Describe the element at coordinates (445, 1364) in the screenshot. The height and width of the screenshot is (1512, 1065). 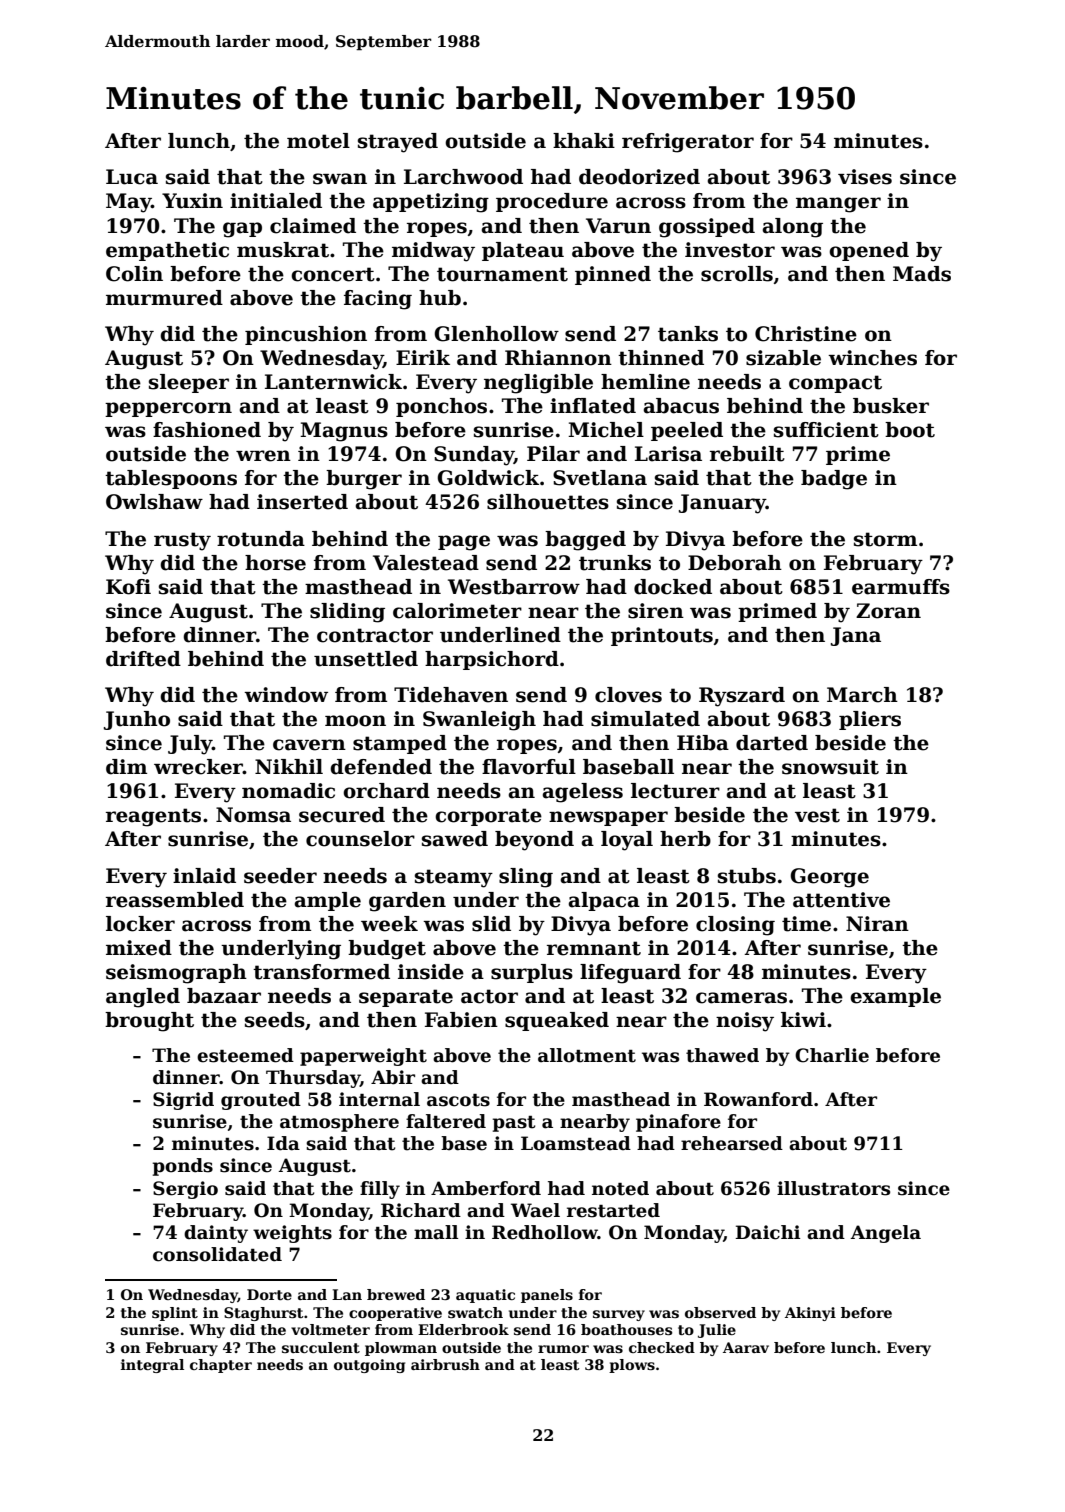
I see `airbrush` at that location.
